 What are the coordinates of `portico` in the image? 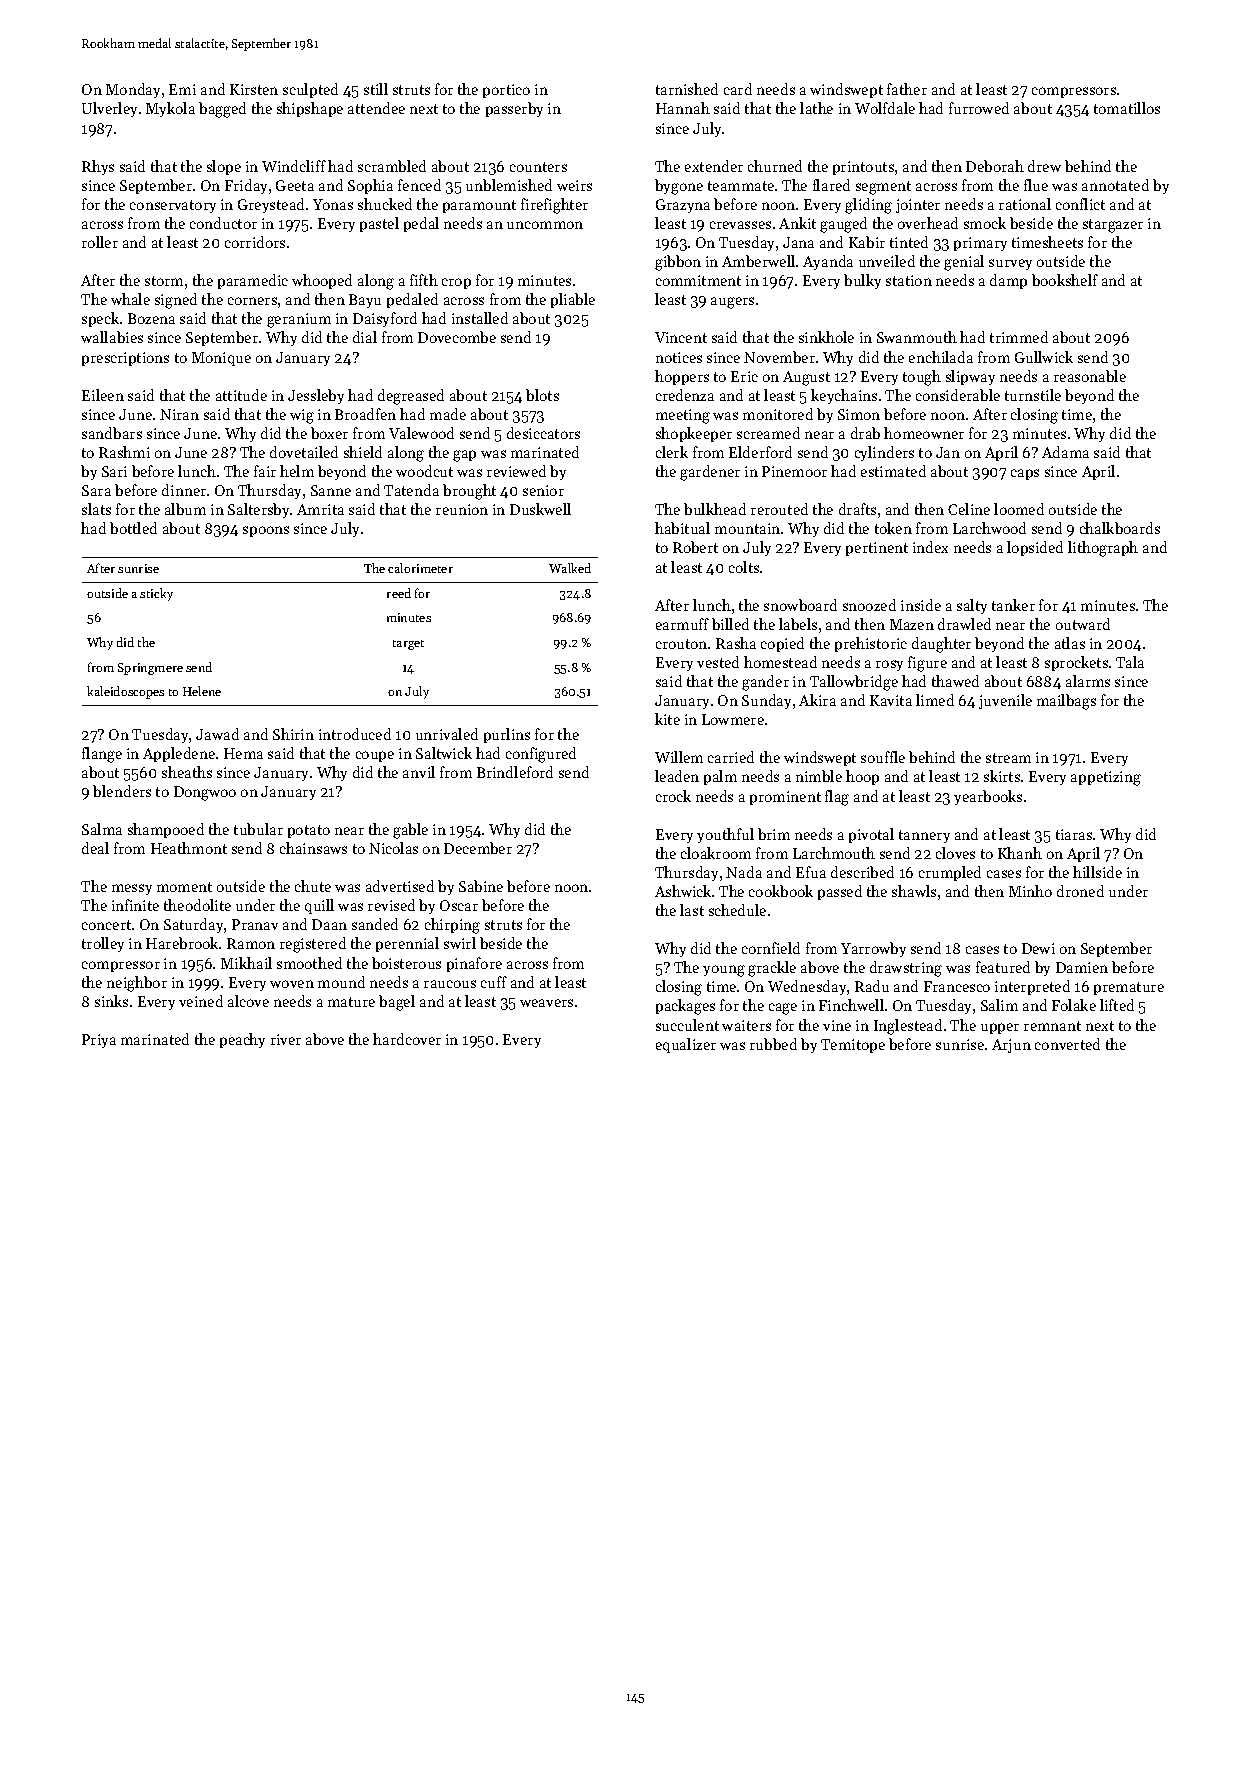 It's located at (506, 91).
